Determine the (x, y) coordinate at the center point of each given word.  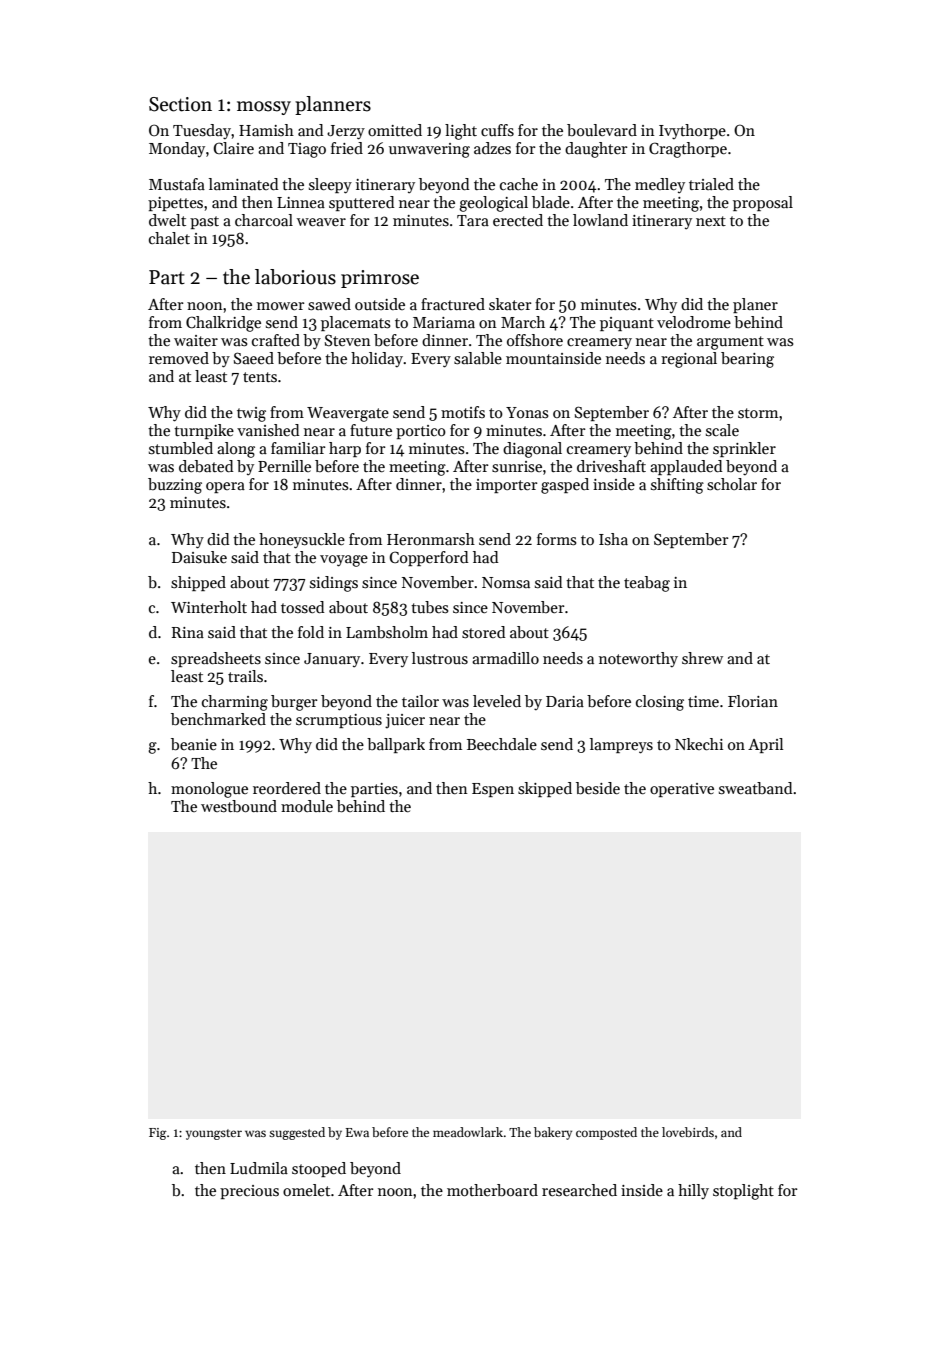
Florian (753, 701)
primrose (380, 279)
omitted (395, 130)
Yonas (527, 413)
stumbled (181, 448)
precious (249, 1192)
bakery (553, 1133)
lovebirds (688, 1132)
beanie (194, 744)
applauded (686, 467)
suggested (297, 1133)
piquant (627, 324)
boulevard (602, 130)
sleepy (330, 186)
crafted (276, 340)
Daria (565, 701)
